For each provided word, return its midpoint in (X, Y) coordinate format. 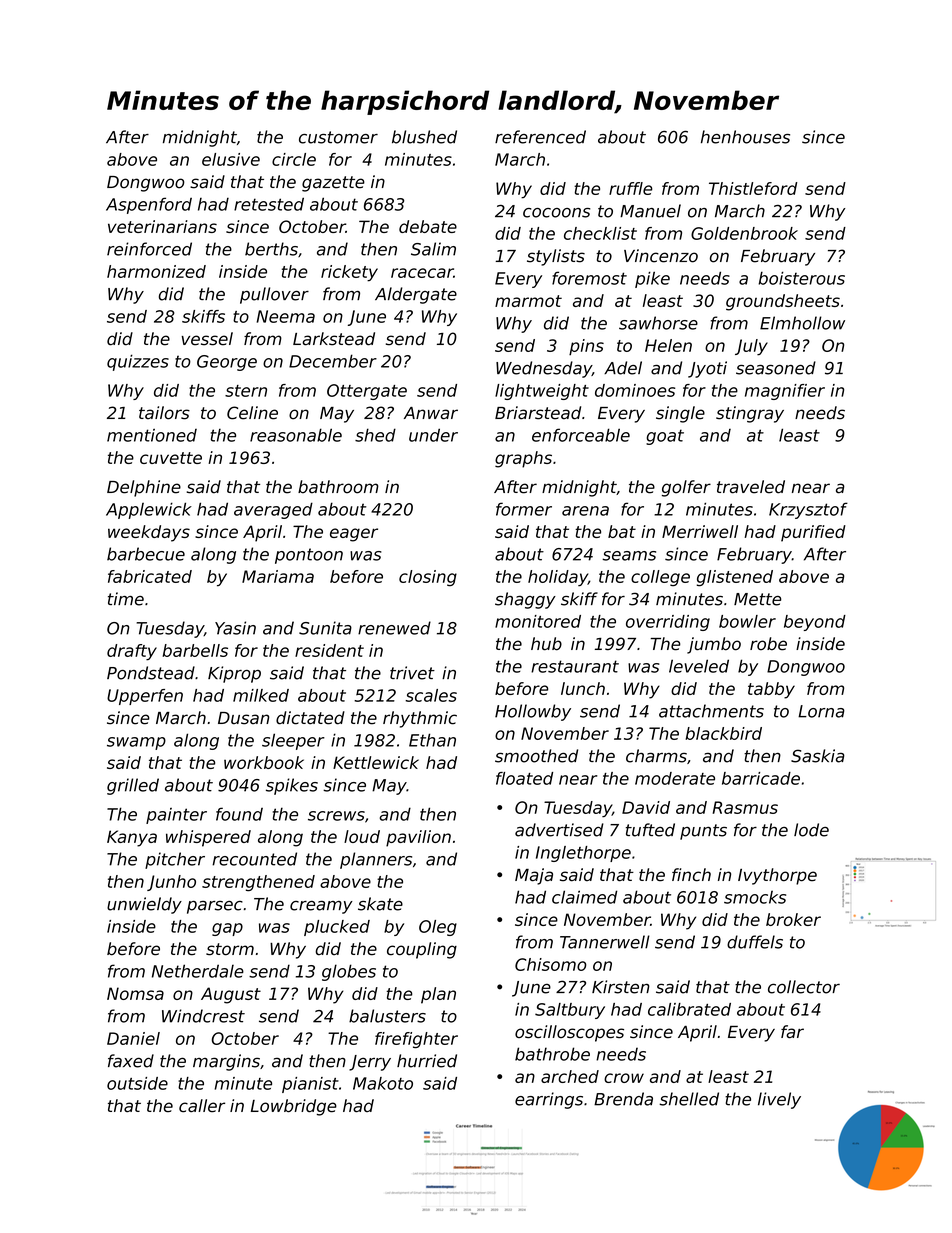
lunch (583, 688)
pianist (310, 1085)
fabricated (150, 576)
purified (813, 533)
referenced (540, 137)
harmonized (156, 271)
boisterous (801, 278)
